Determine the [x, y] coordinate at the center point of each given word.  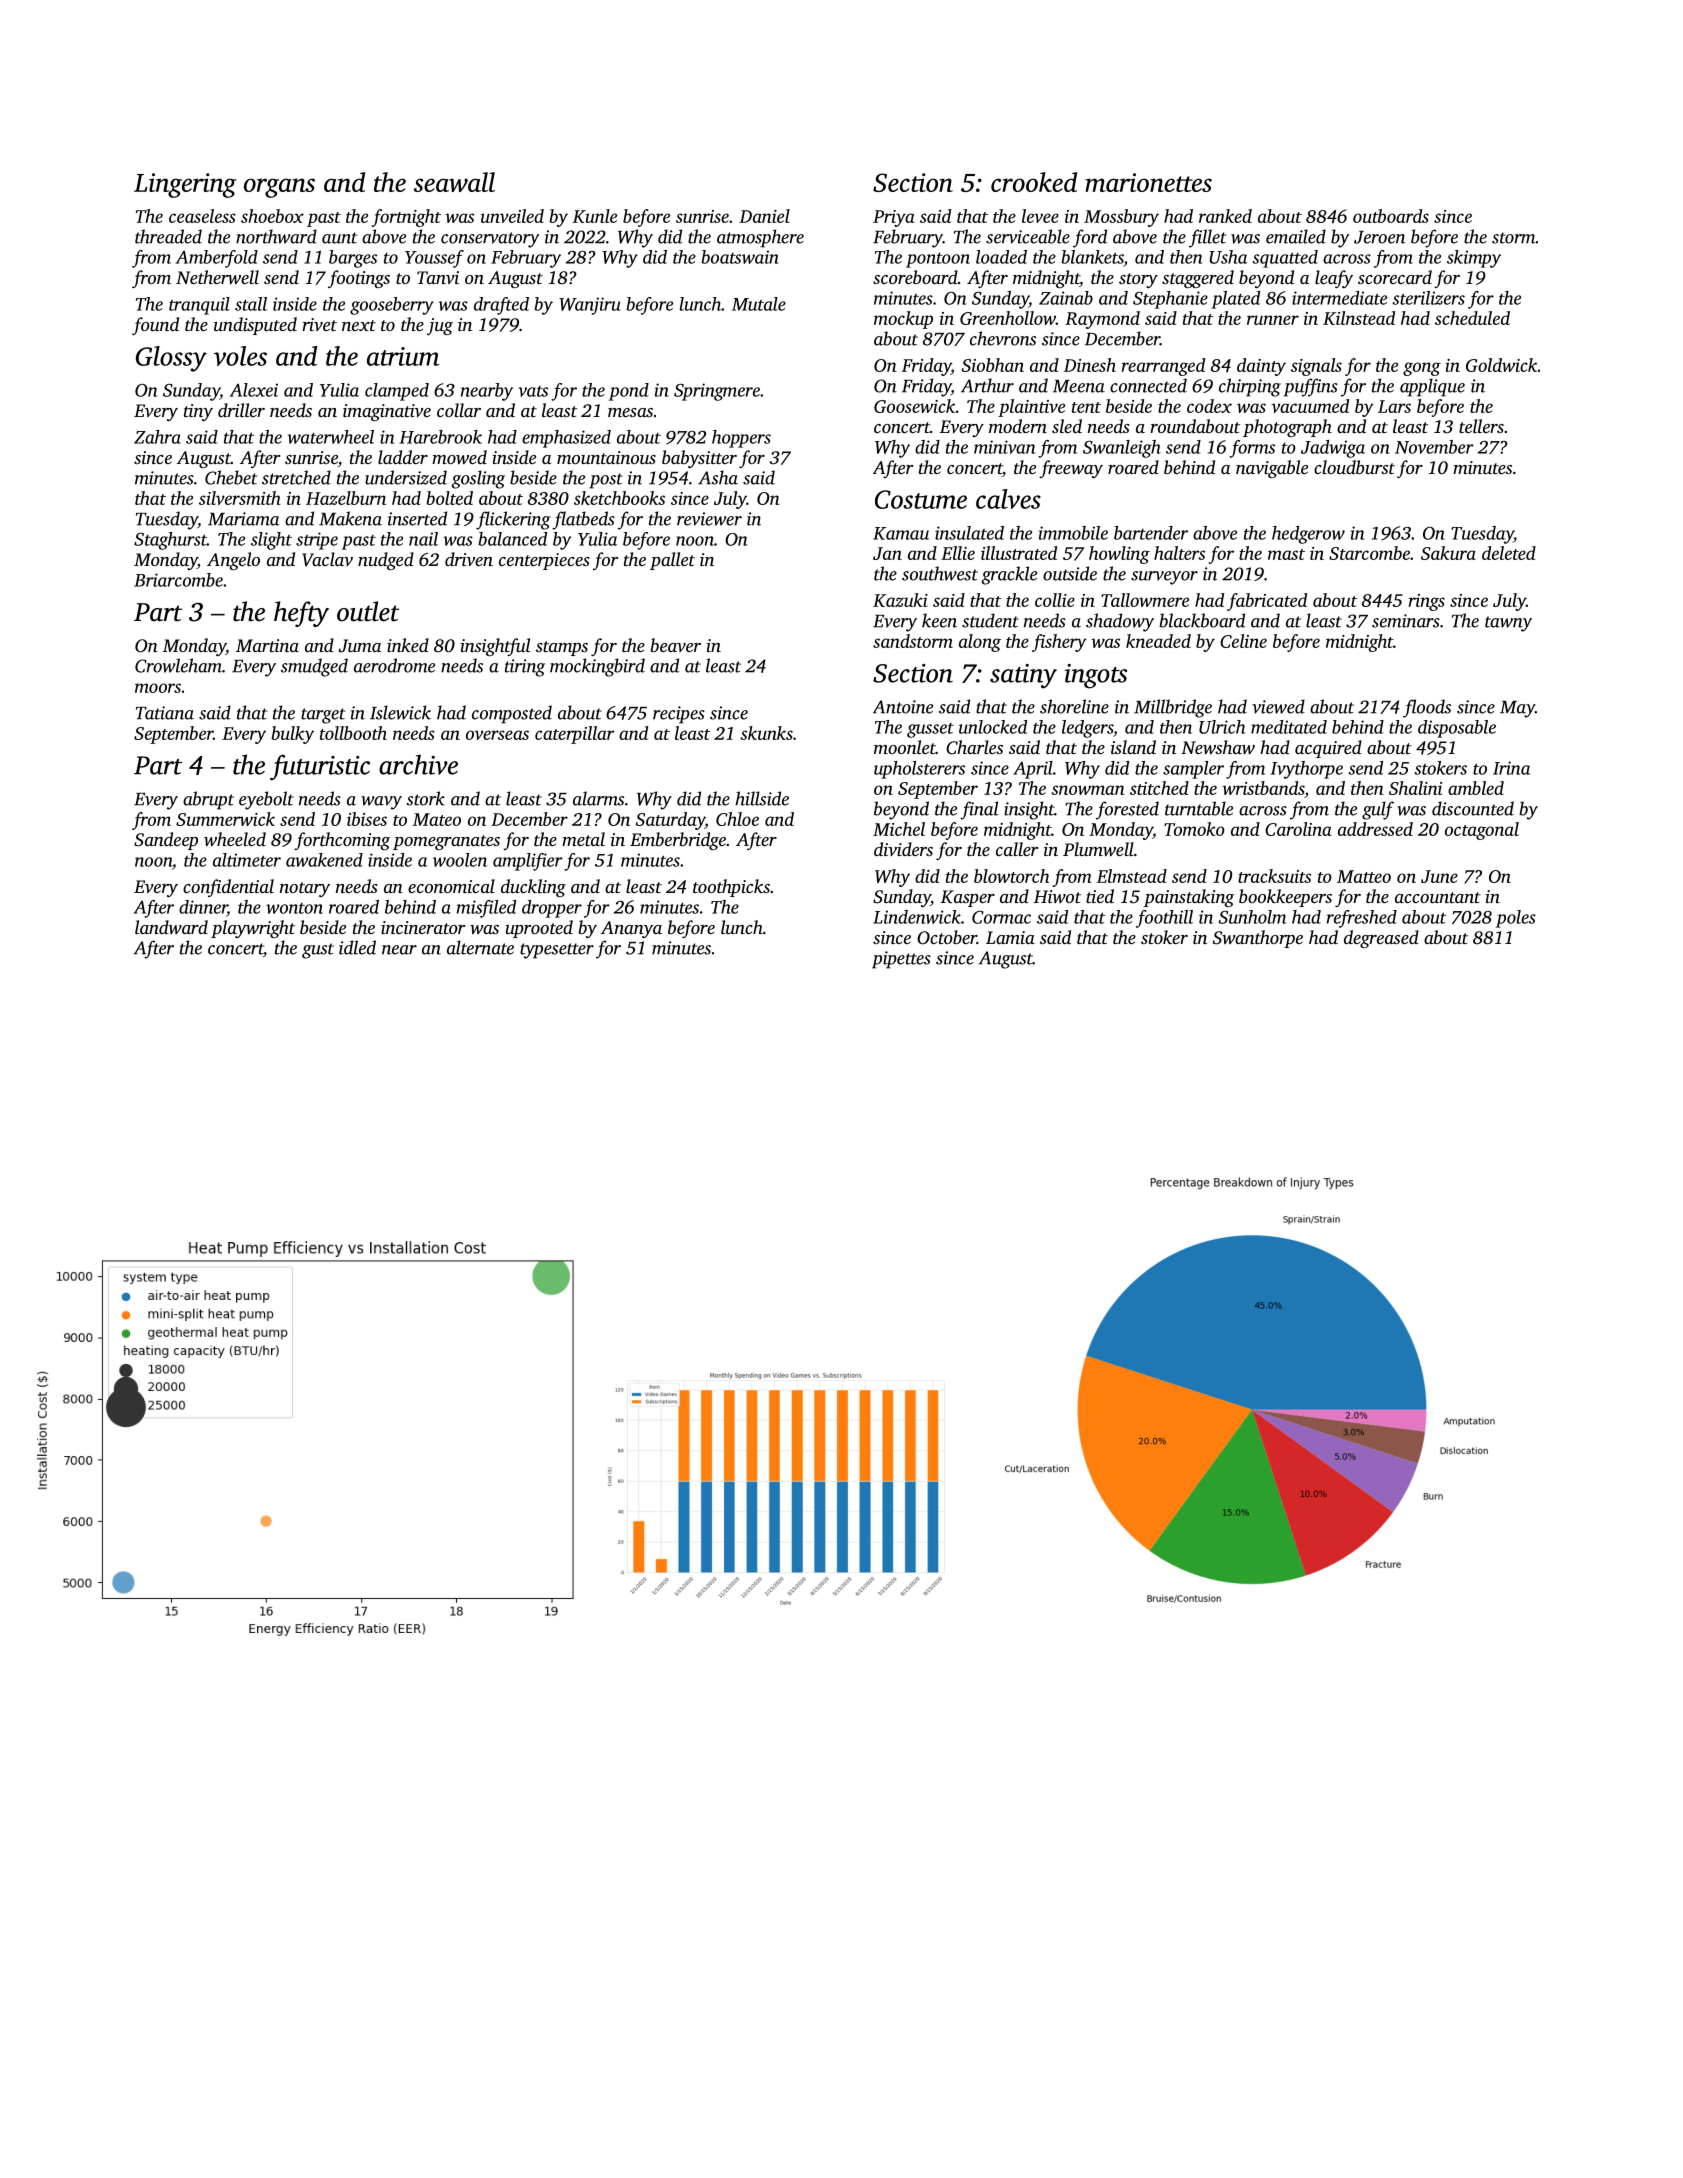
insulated [969, 533]
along [980, 643]
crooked [1034, 182]
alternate [480, 947]
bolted [449, 498]
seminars [1406, 621]
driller [241, 410]
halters [1179, 553]
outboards [1391, 216]
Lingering [185, 185]
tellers [1481, 426]
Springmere [717, 392]
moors [158, 688]
